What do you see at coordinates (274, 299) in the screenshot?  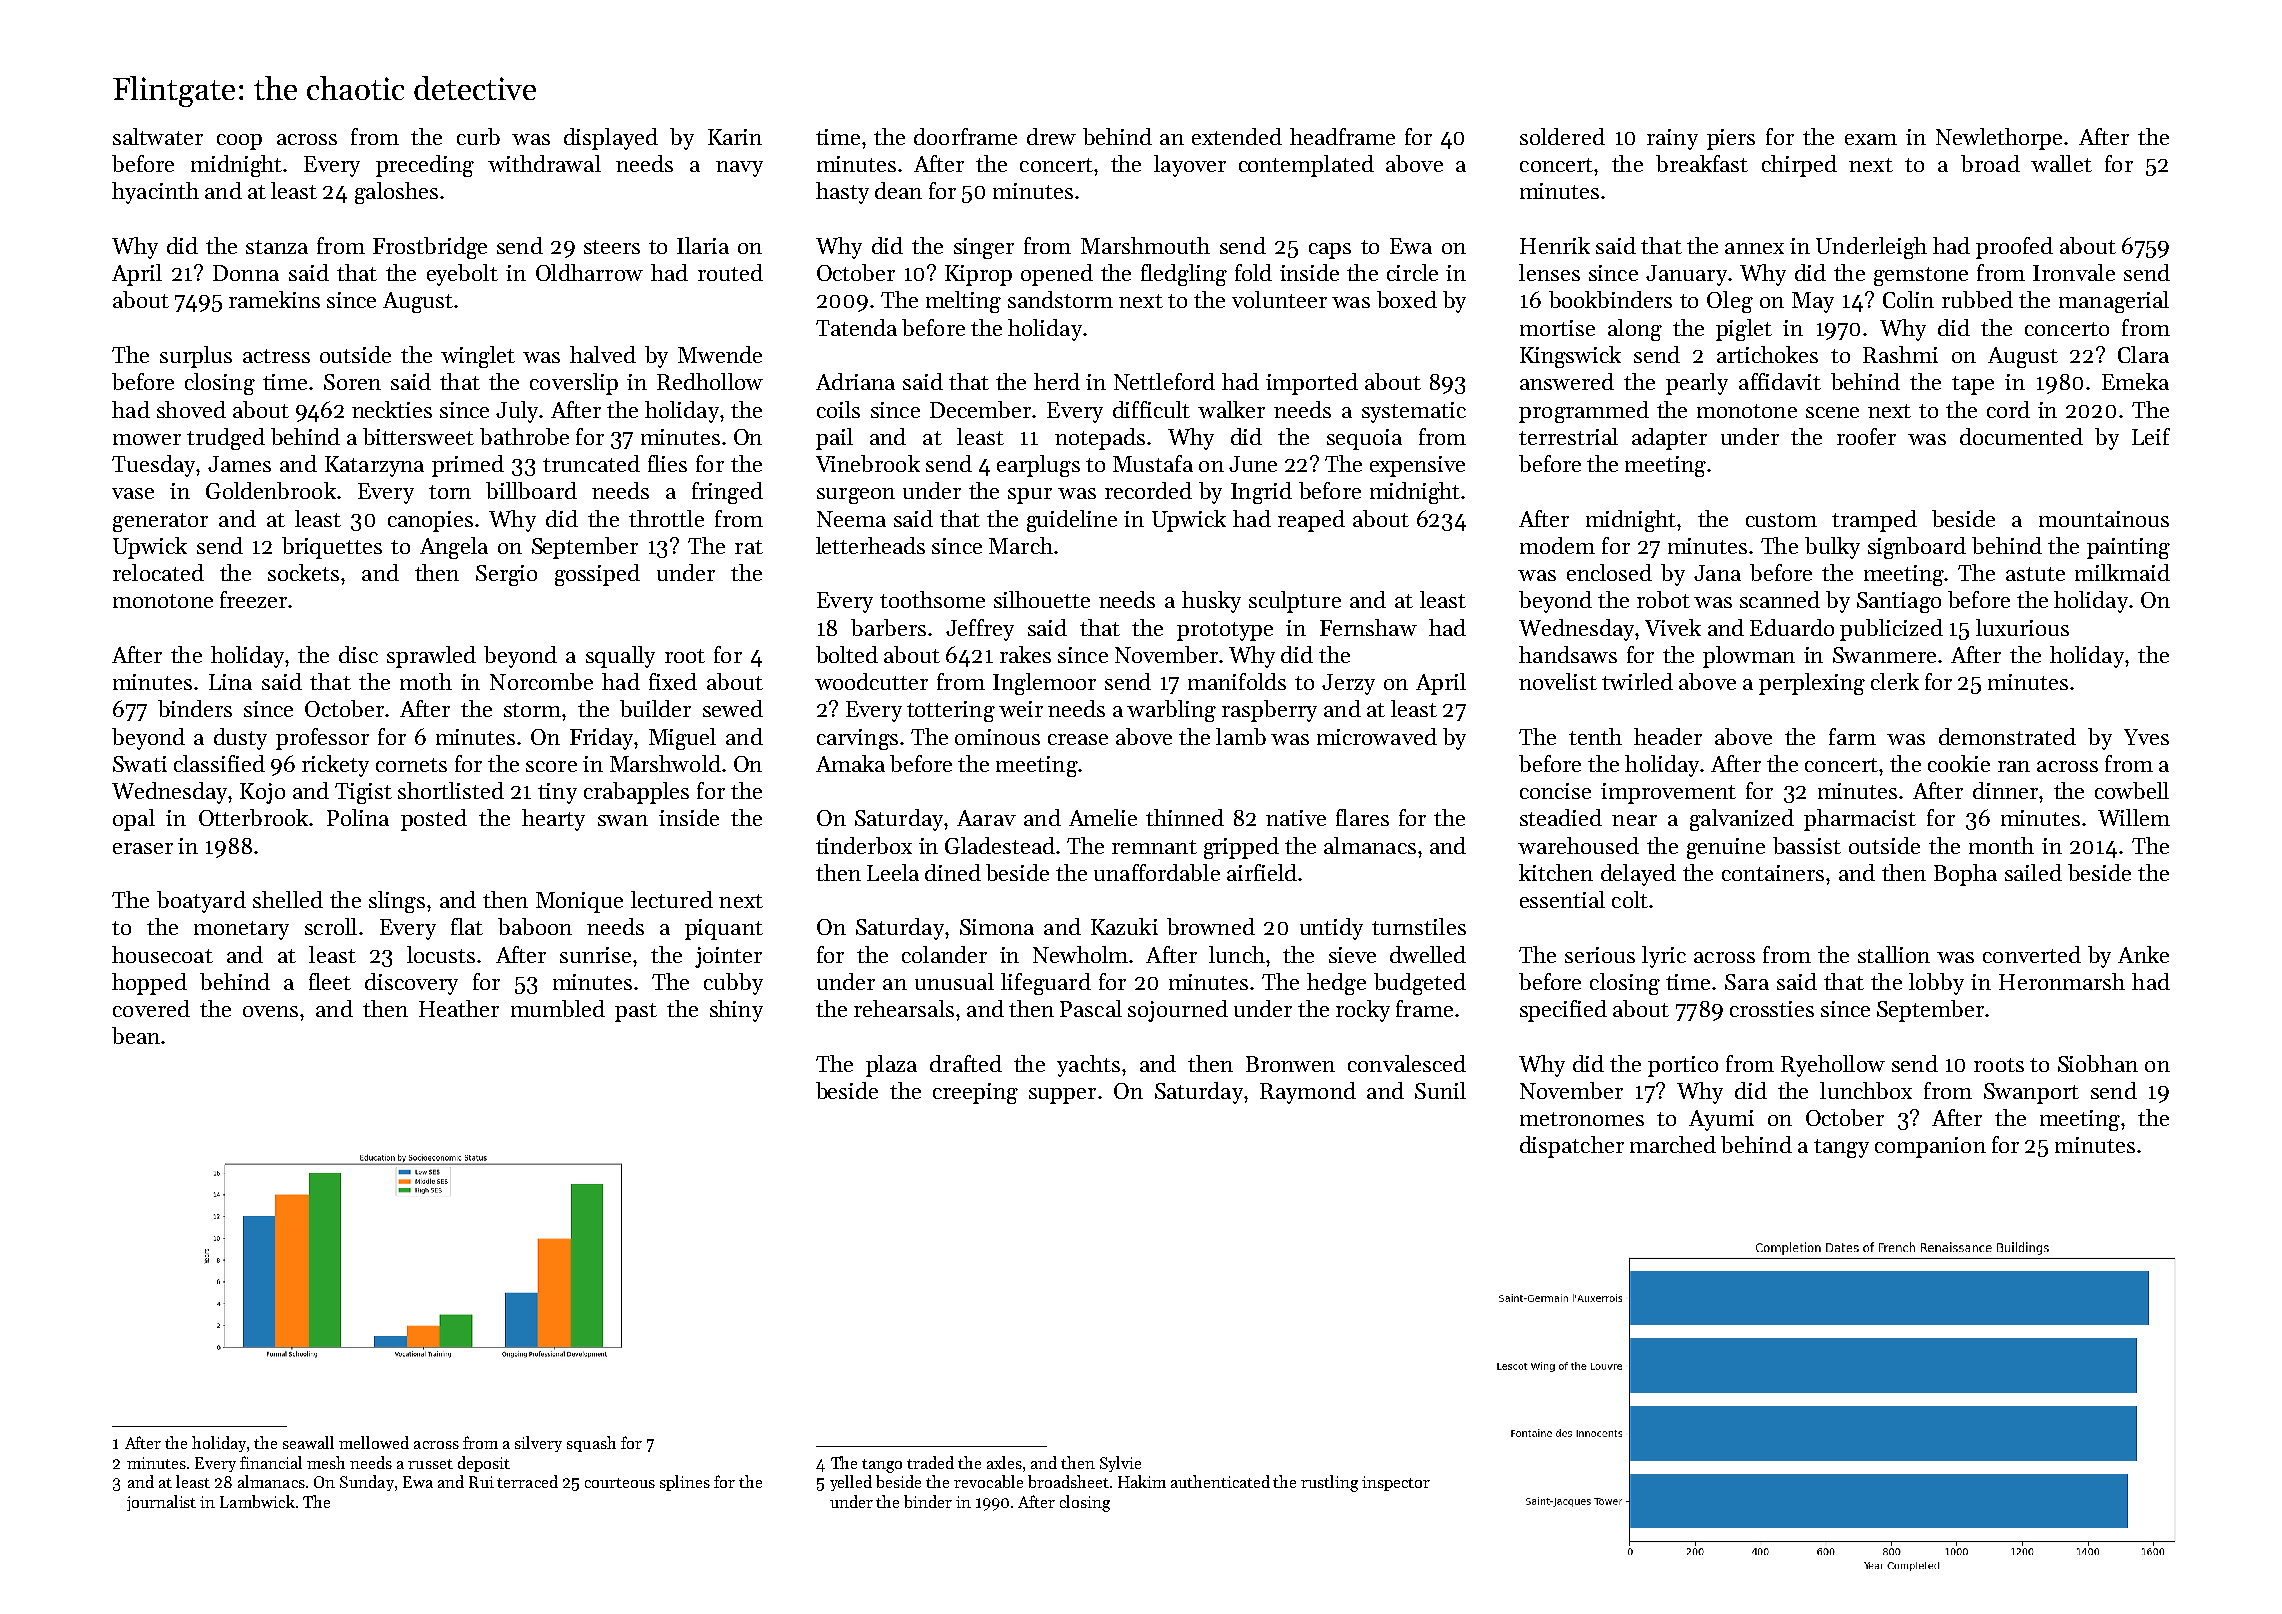 I see `ramekins` at bounding box center [274, 299].
